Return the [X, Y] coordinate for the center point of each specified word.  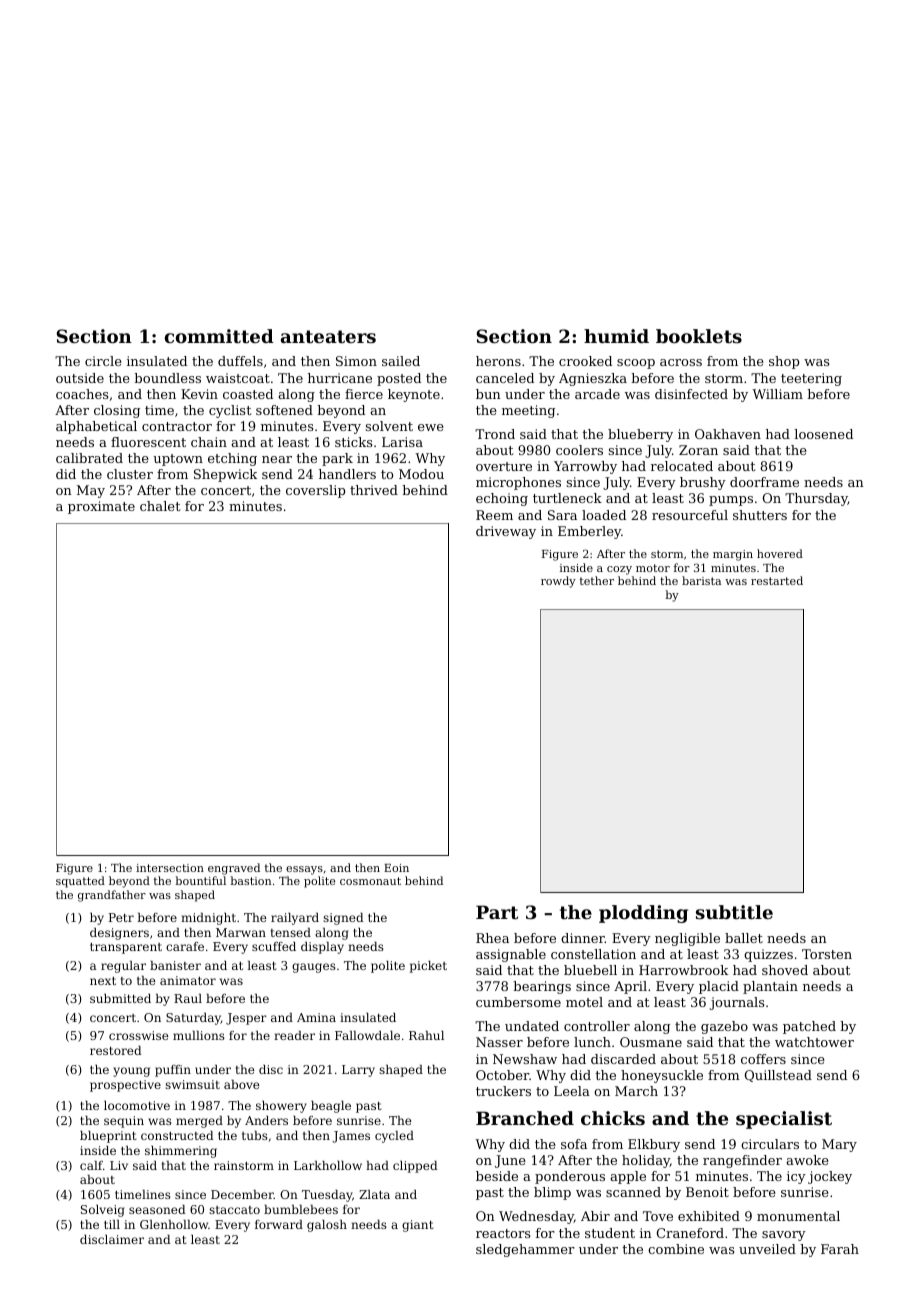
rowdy [558, 582]
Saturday [193, 1019]
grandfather [112, 896]
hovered [780, 553]
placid [719, 987]
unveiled [767, 1249]
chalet [160, 506]
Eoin [396, 868]
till [112, 1224]
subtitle [734, 912]
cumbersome [518, 1002]
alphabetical [96, 427]
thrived [374, 490]
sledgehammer [525, 1250]
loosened [823, 434]
